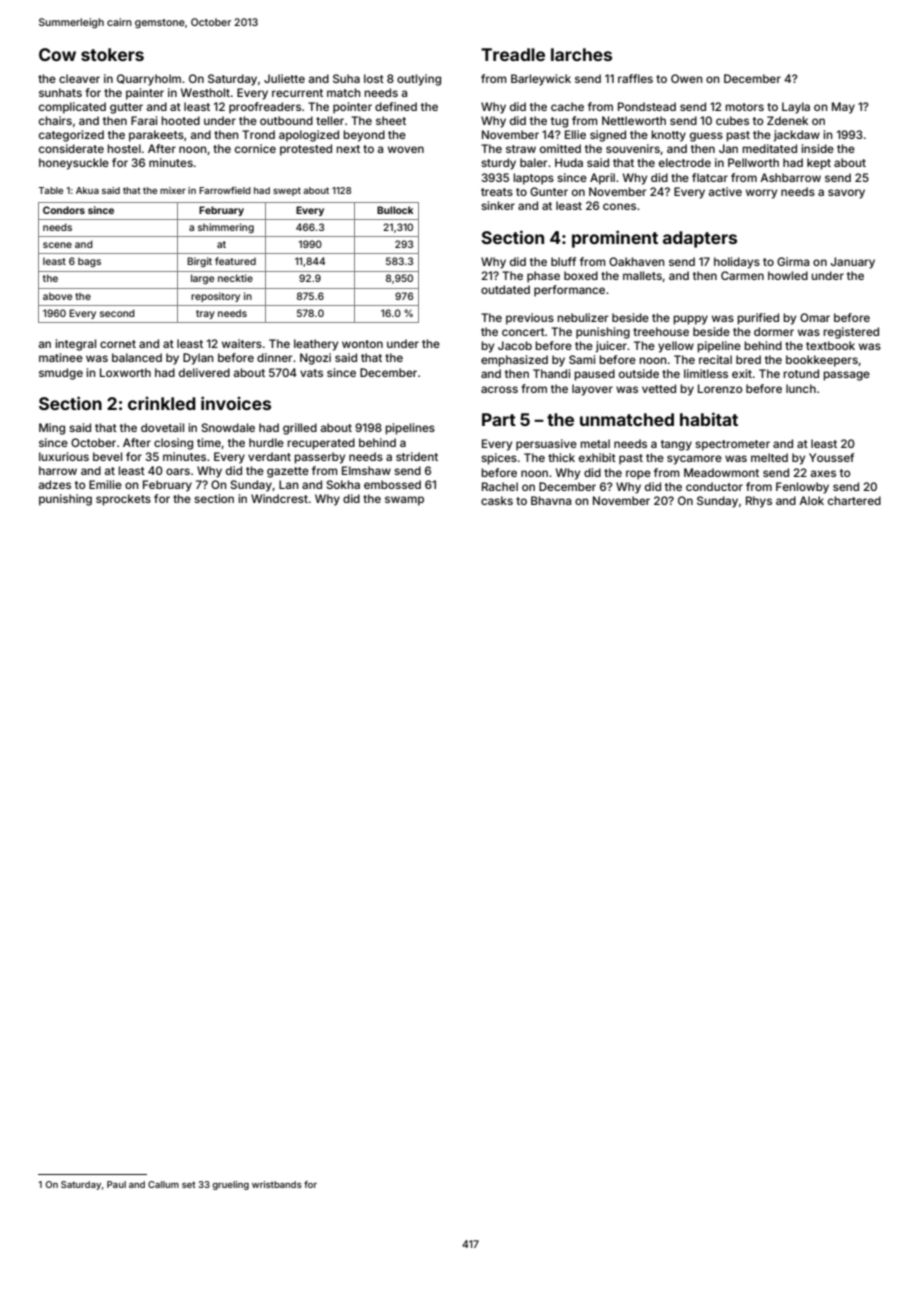 The image size is (924, 1308). I want to click on Callum, so click(163, 1184).
